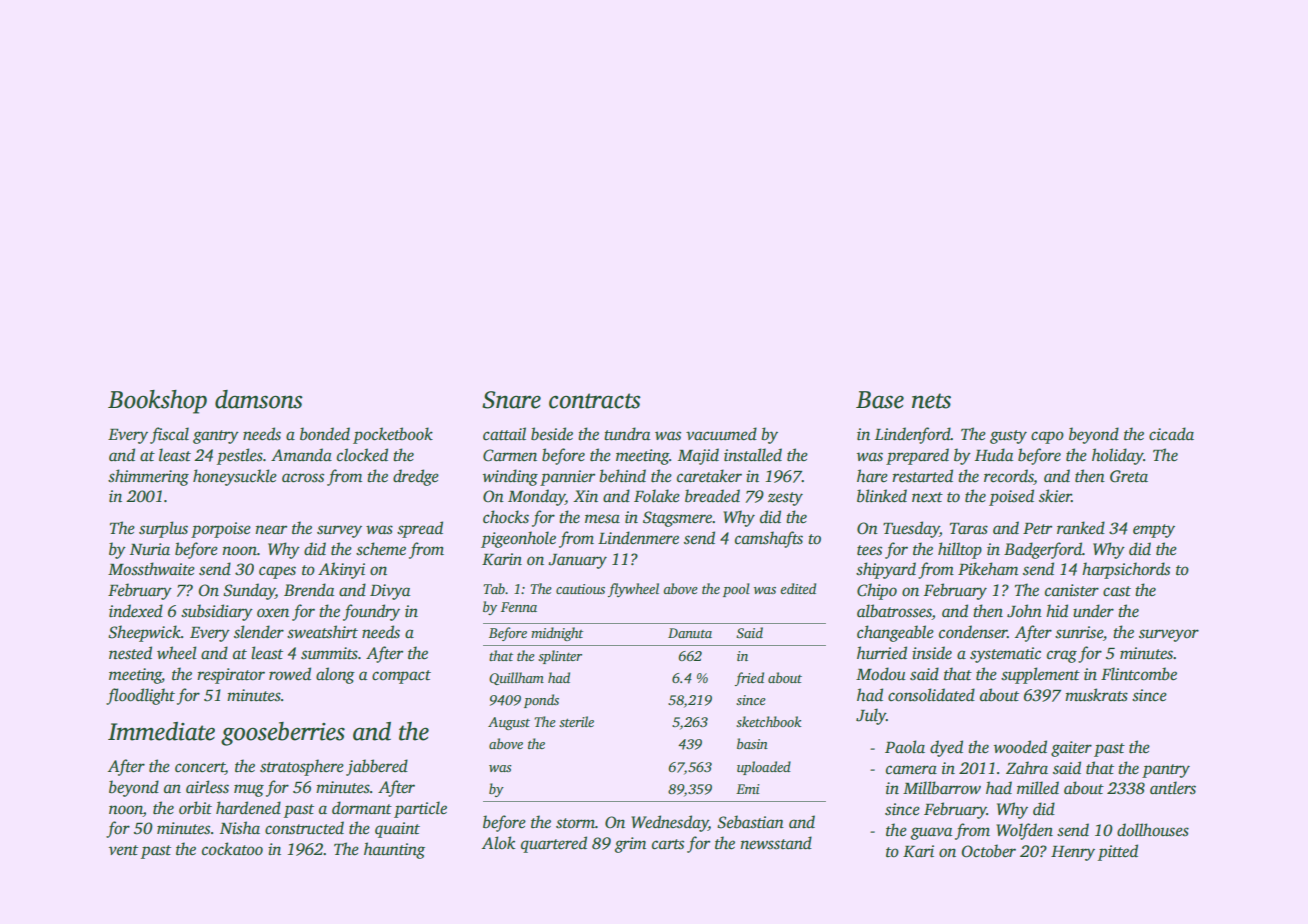  What do you see at coordinates (1171, 434) in the screenshot?
I see `cicada` at bounding box center [1171, 434].
